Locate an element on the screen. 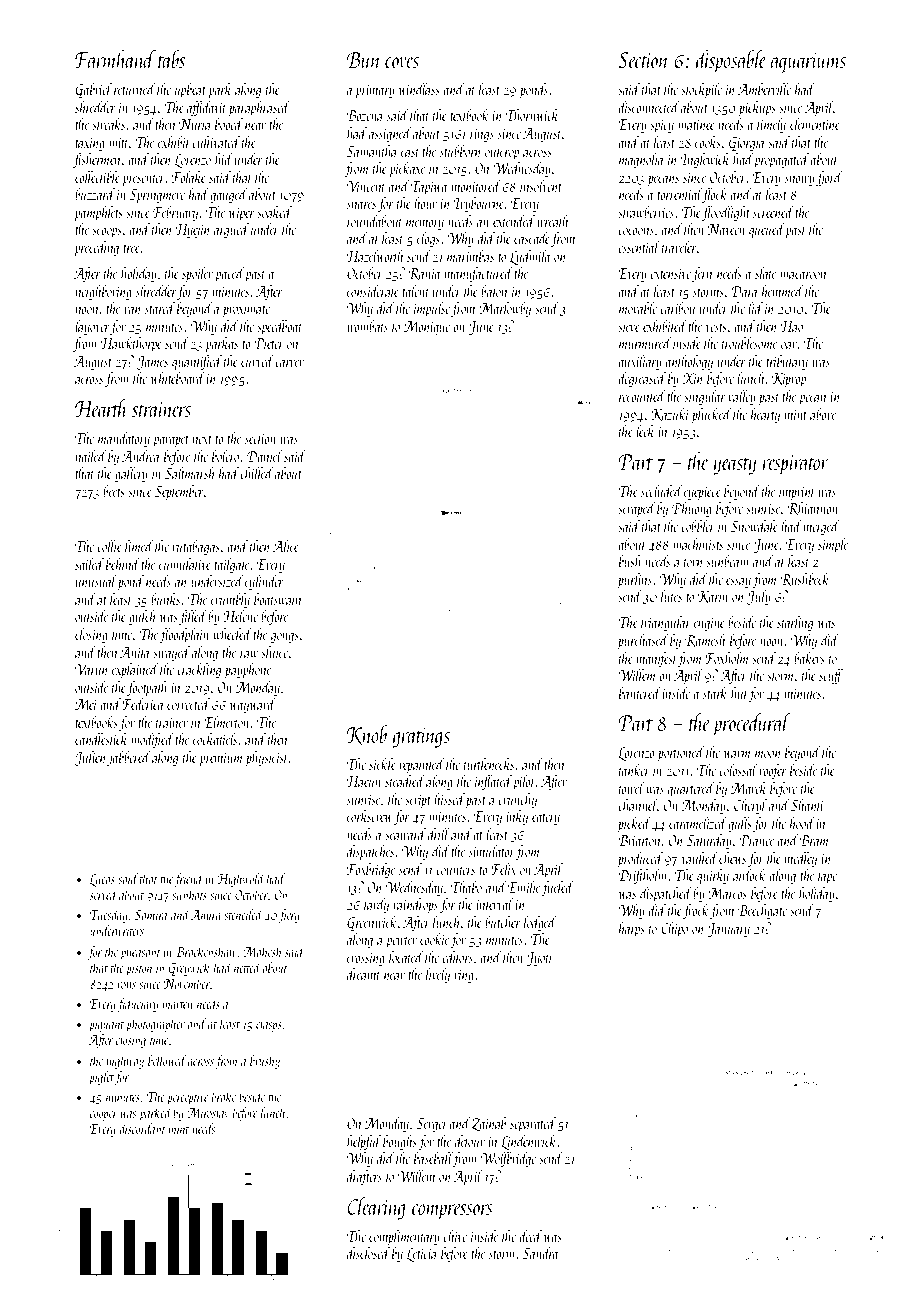 The width and height of the screenshot is (924, 1308). whiteboard is located at coordinates (178, 378).
